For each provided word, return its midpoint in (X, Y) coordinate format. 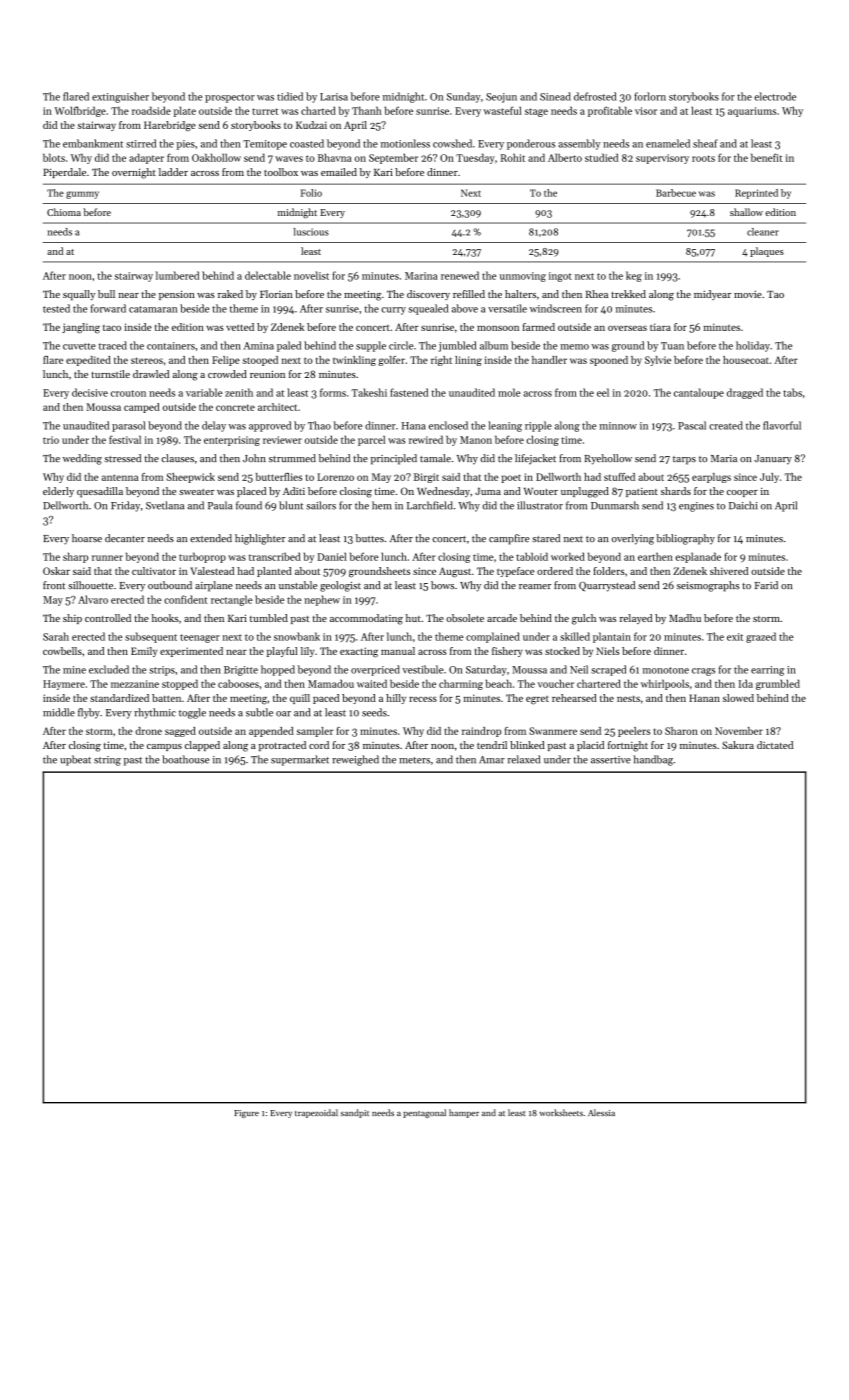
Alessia (601, 1112)
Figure (246, 1114)
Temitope (265, 145)
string (107, 761)
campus (164, 747)
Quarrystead (607, 586)
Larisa (334, 97)
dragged (745, 393)
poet (511, 478)
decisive (90, 392)
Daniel (332, 556)
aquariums (752, 112)
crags (703, 672)
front (54, 585)
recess (423, 699)
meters (414, 760)
